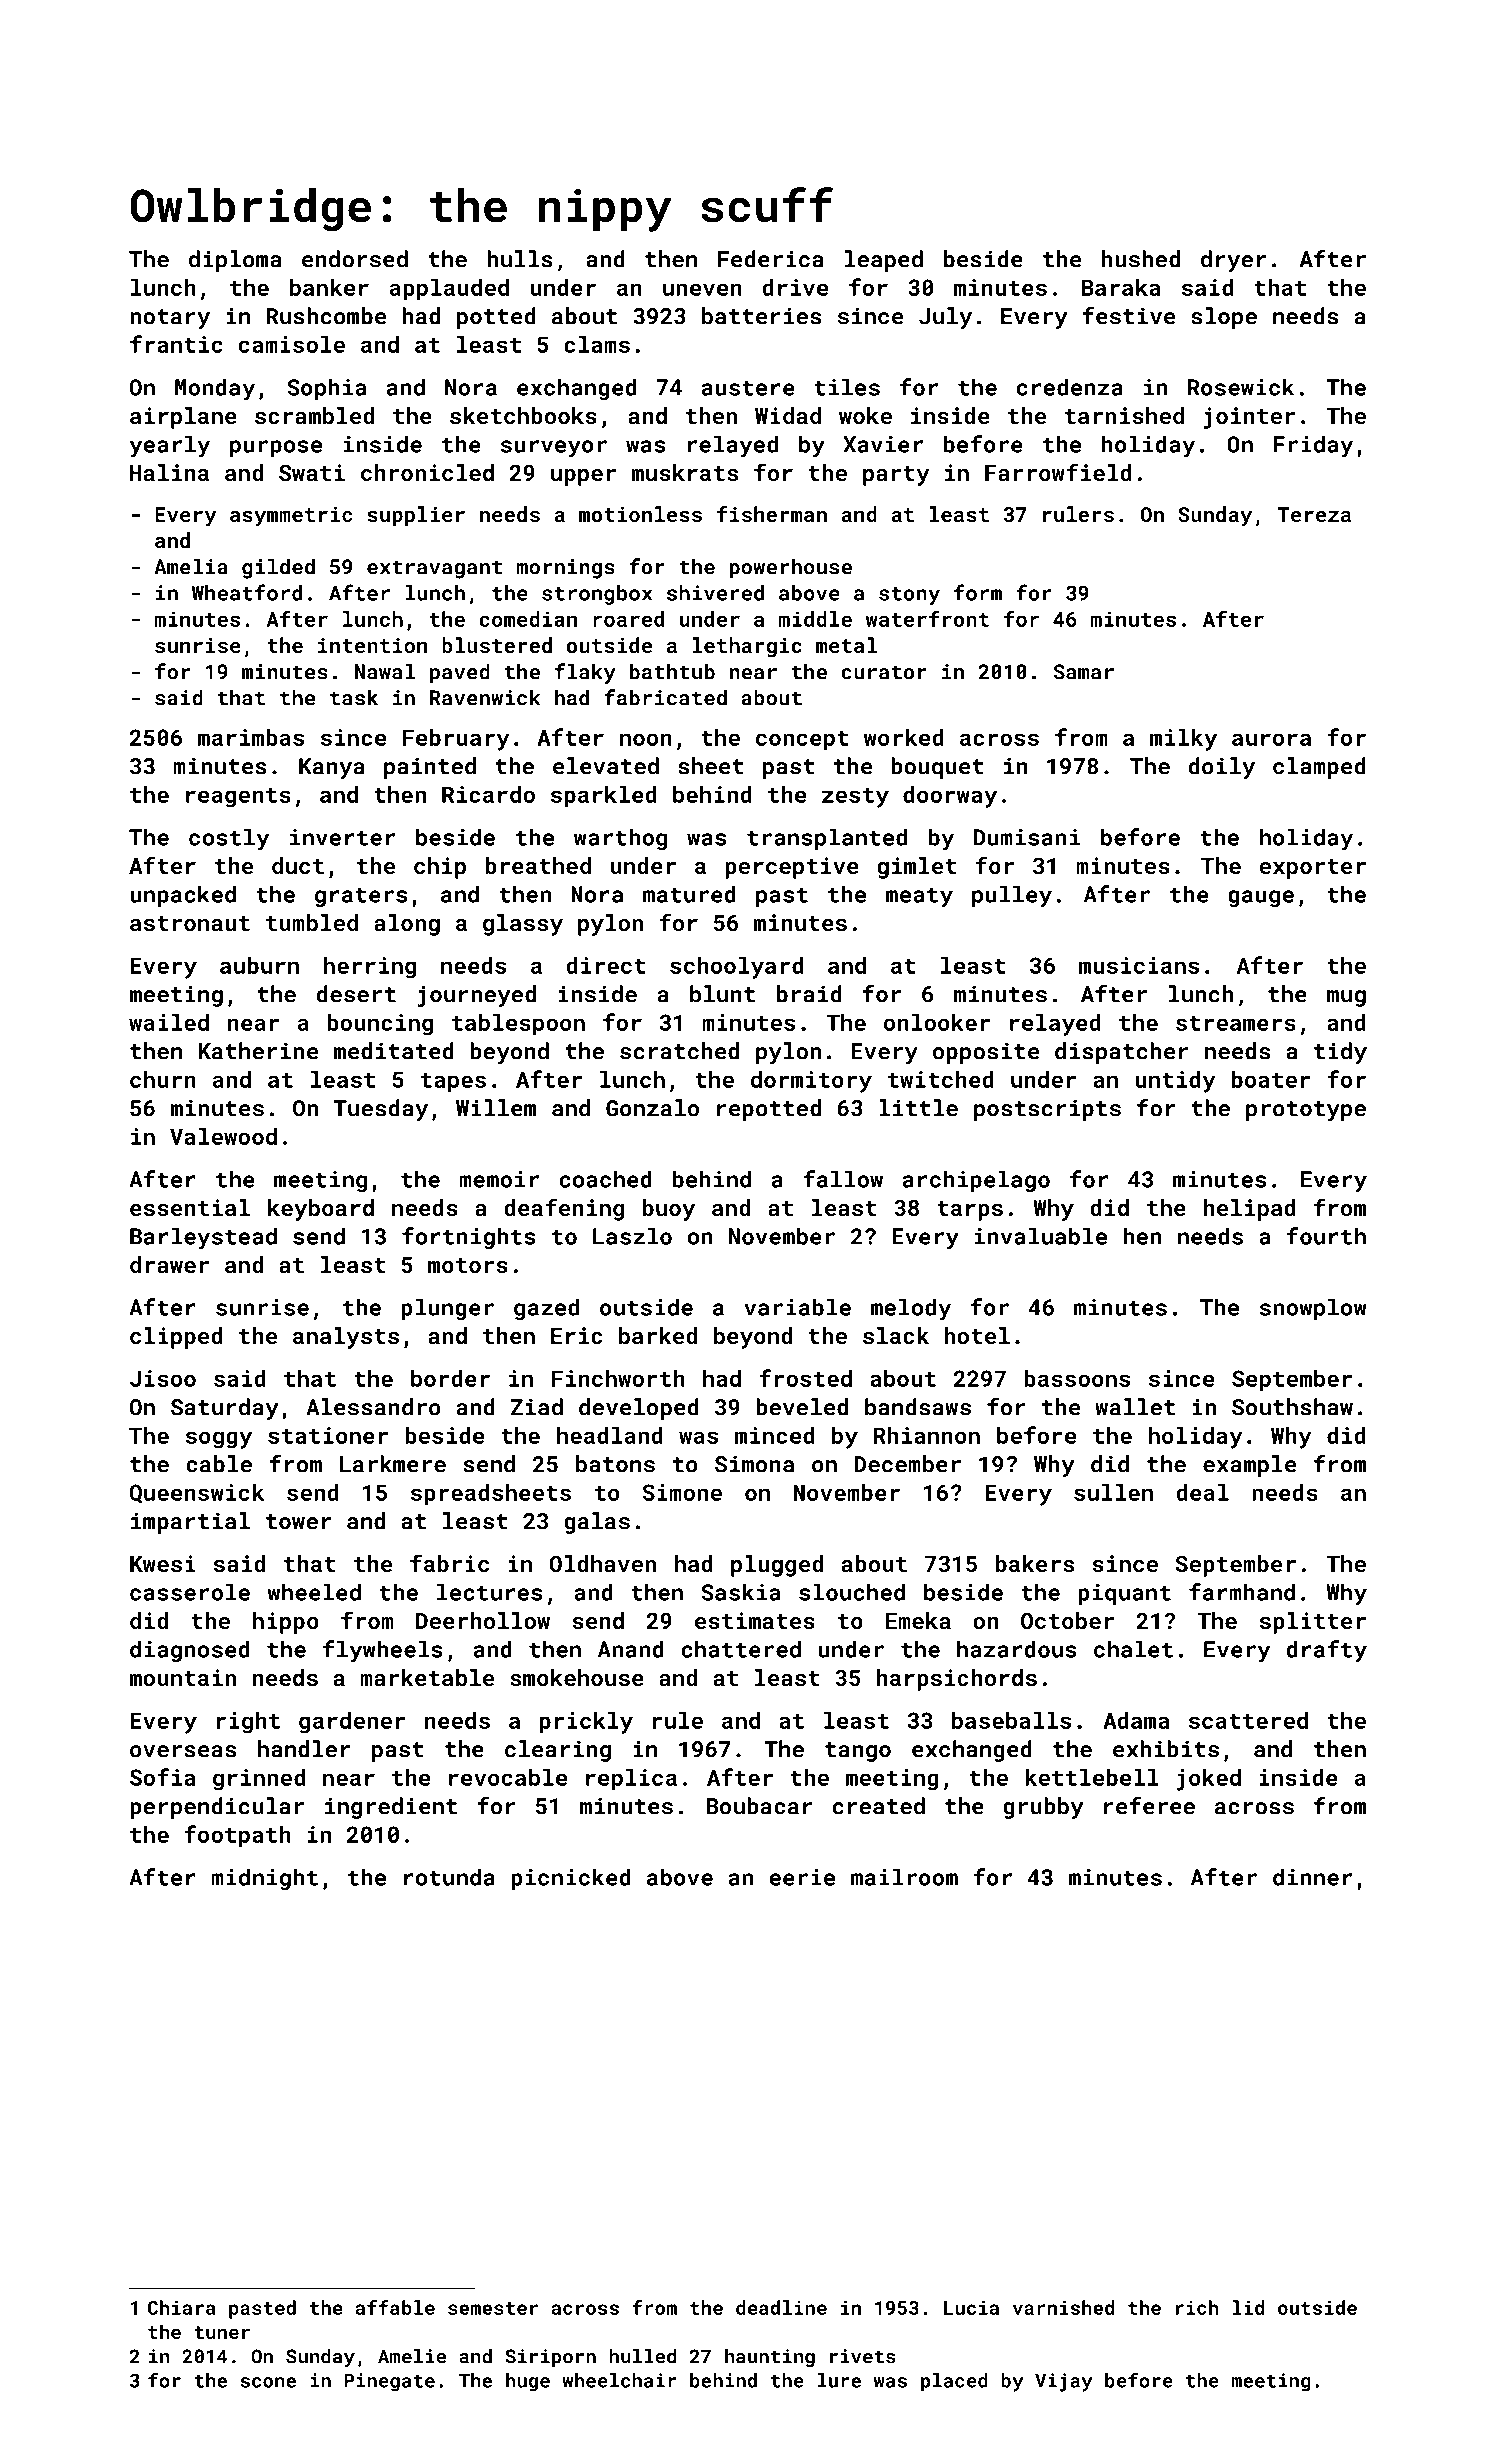 This page has width=1496, height=2464. I want to click on lure, so click(839, 2380).
